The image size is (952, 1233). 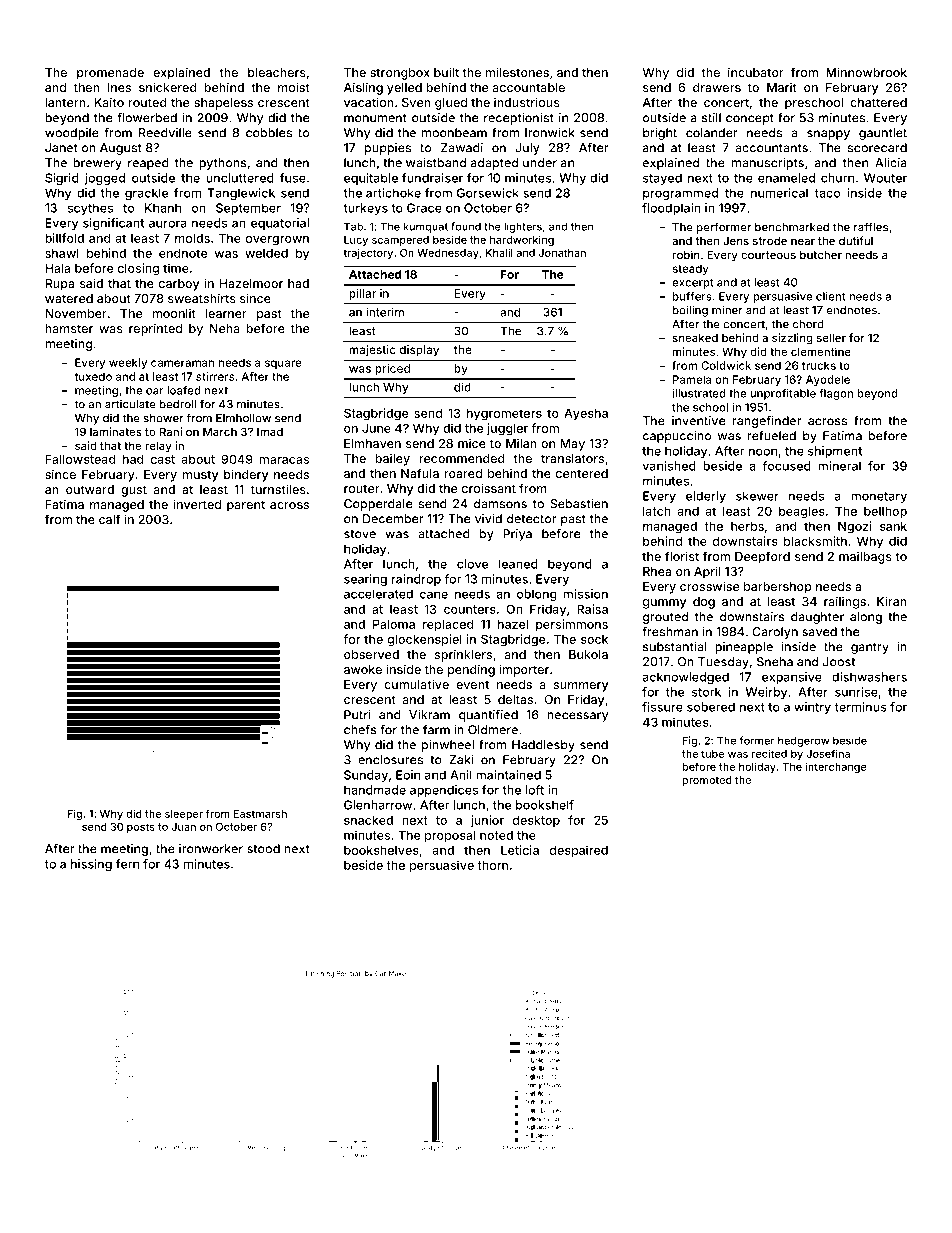 What do you see at coordinates (581, 687) in the screenshot?
I see `summery` at bounding box center [581, 687].
